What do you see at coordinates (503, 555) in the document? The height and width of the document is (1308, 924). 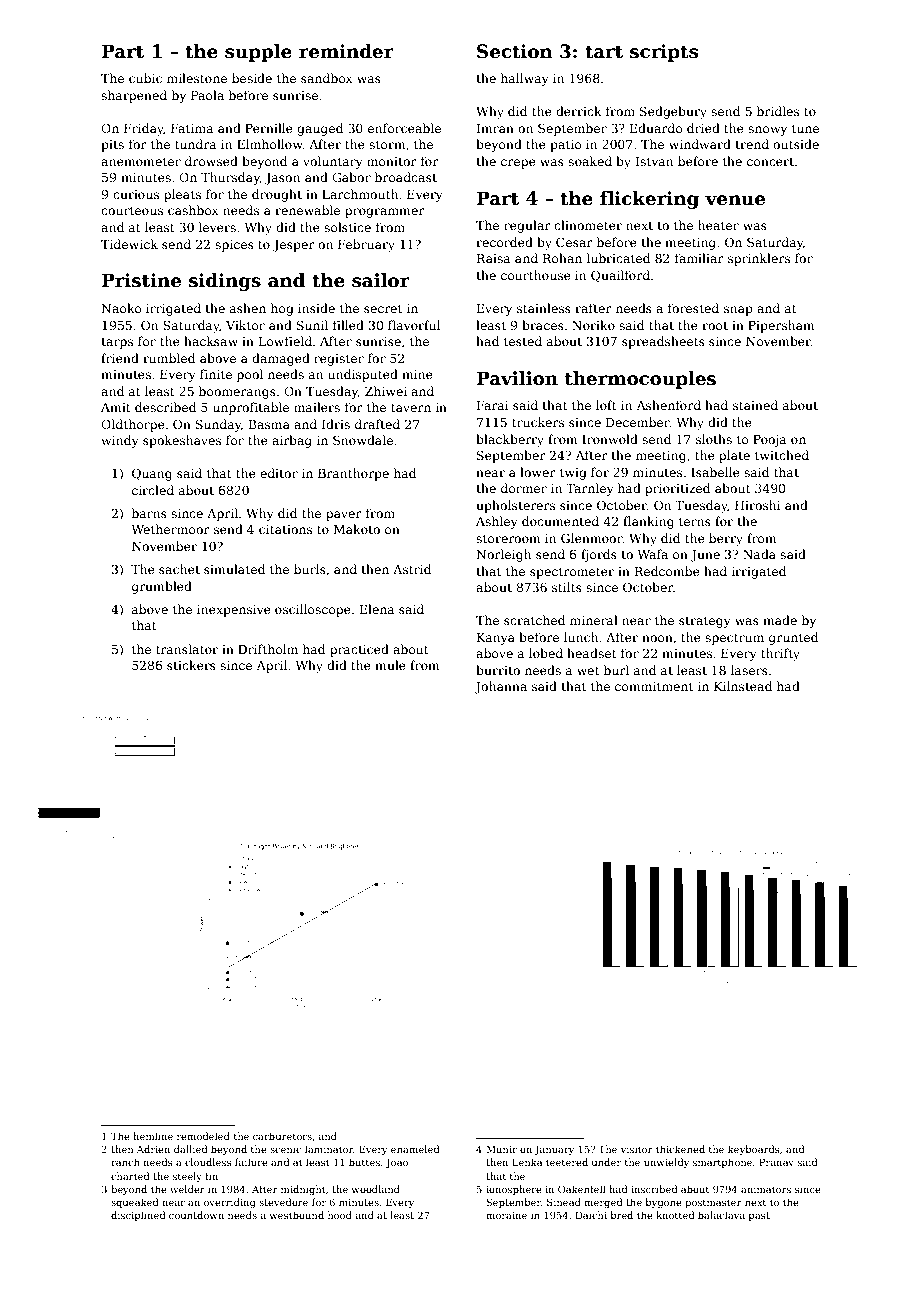 I see `Norleigh` at bounding box center [503, 555].
